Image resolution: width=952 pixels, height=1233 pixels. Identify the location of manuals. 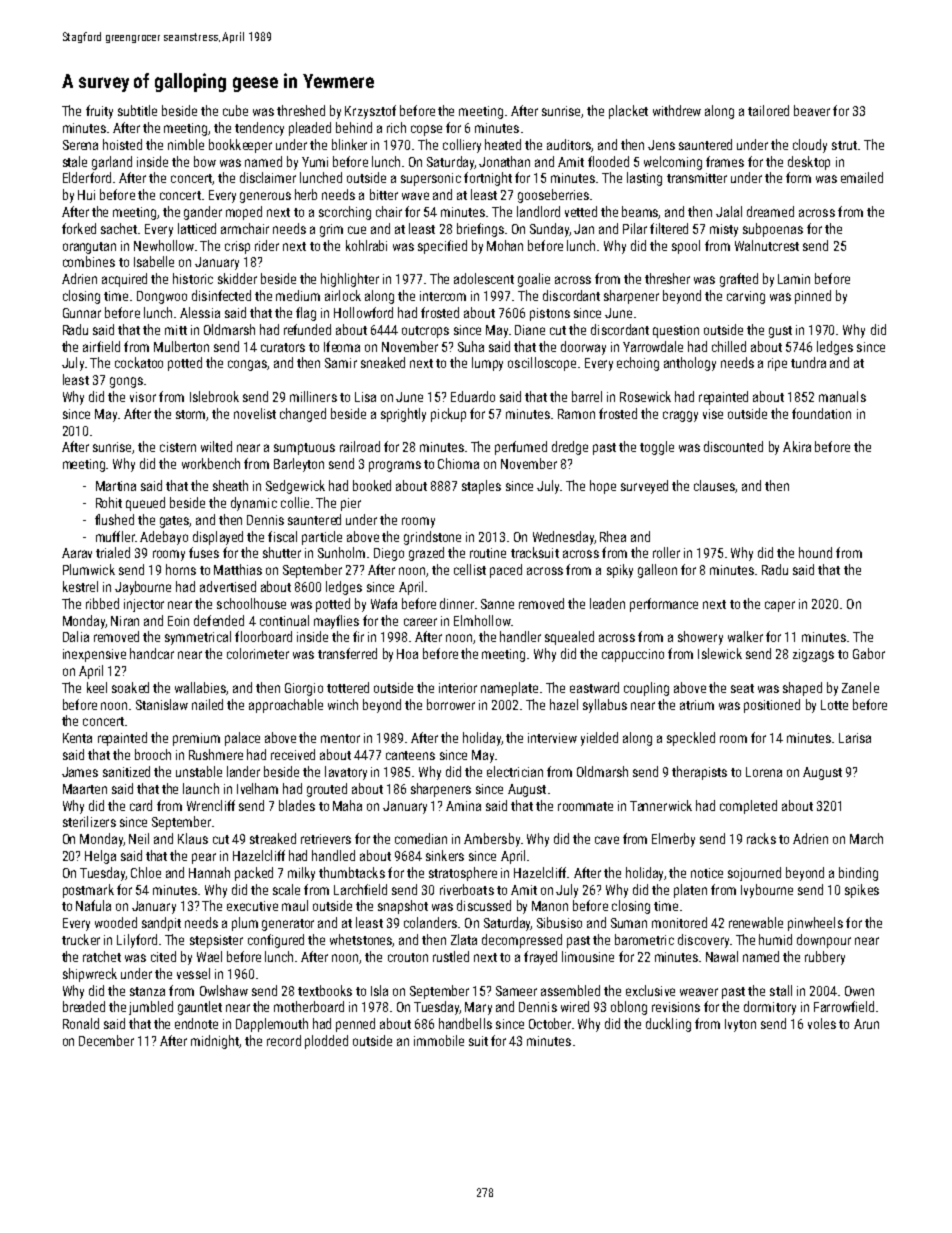
(842, 396).
